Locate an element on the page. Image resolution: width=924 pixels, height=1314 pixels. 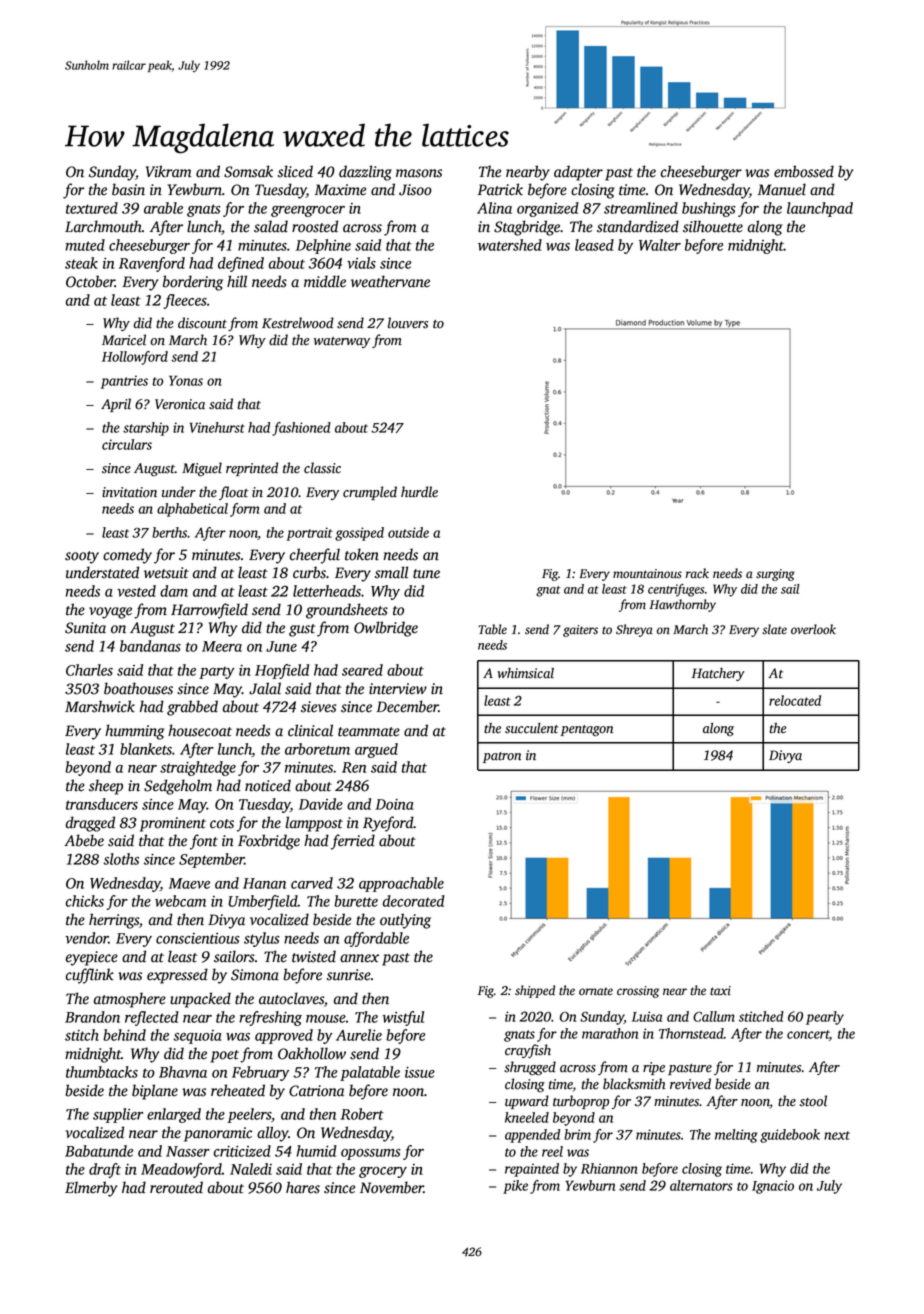
hares is located at coordinates (303, 1187).
